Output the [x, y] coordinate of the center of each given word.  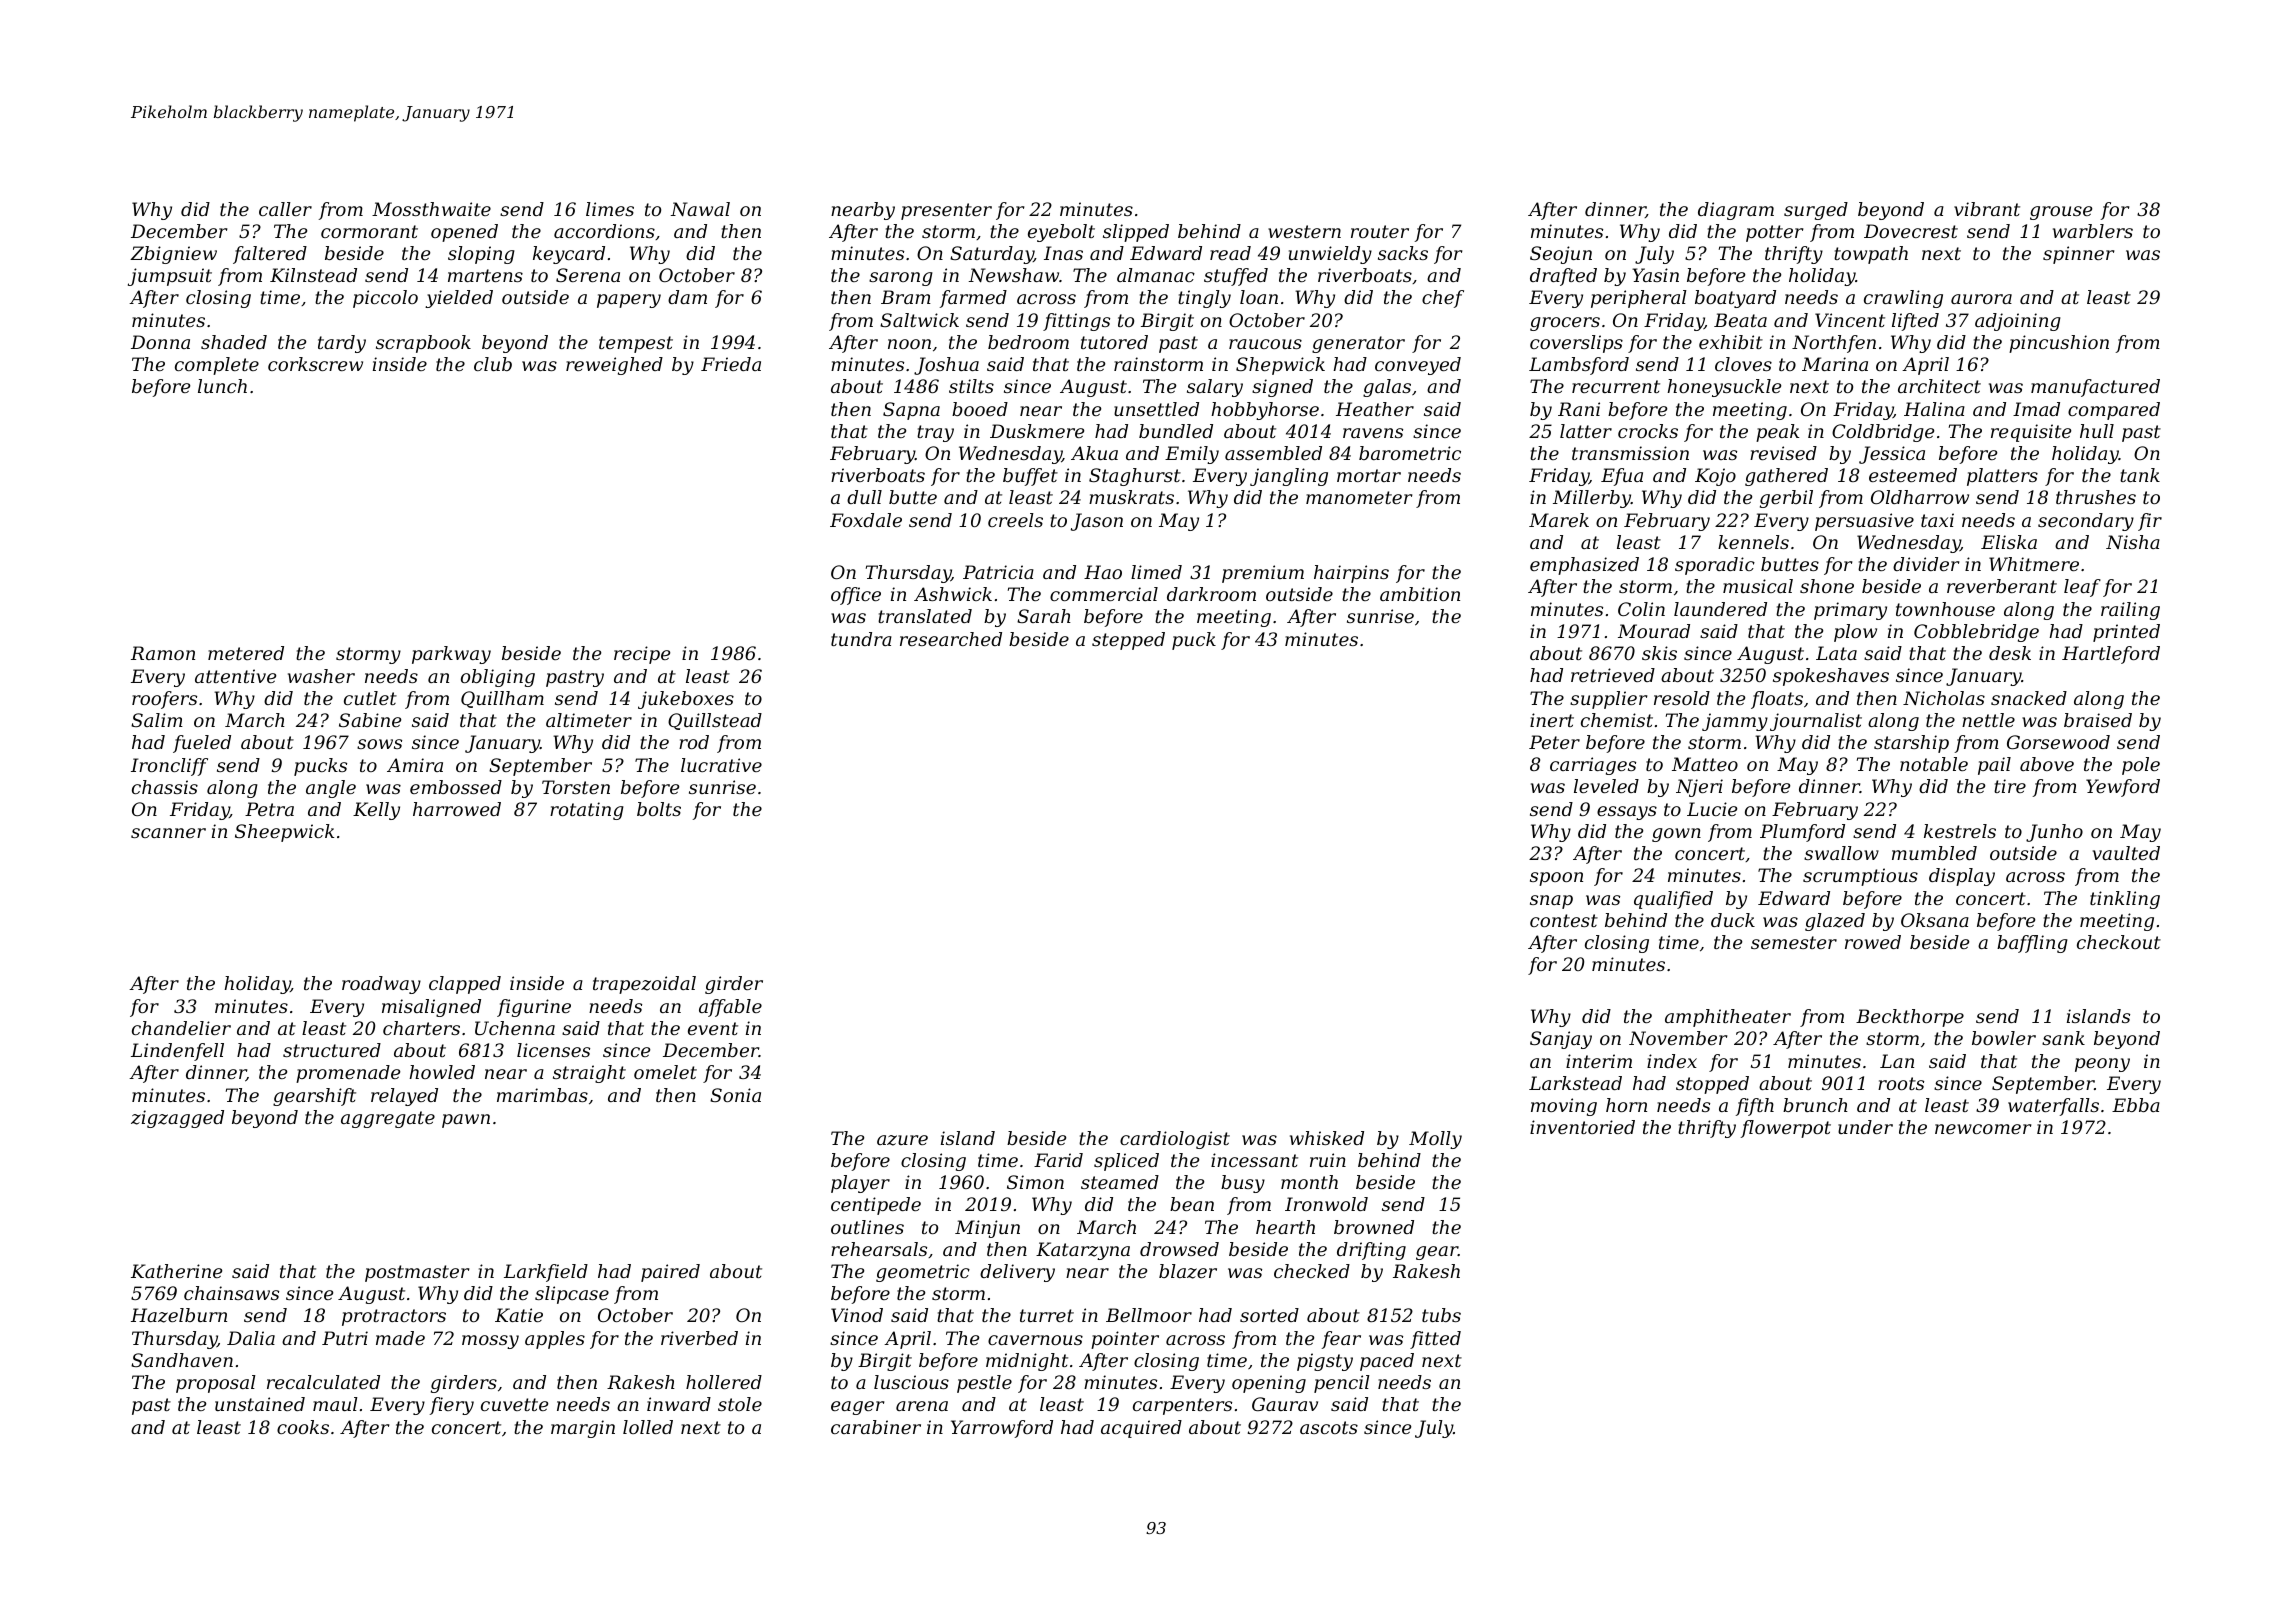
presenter [946, 211]
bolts [659, 809]
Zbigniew [173, 255]
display [1962, 877]
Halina [1934, 409]
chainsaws [231, 1293]
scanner [168, 833]
